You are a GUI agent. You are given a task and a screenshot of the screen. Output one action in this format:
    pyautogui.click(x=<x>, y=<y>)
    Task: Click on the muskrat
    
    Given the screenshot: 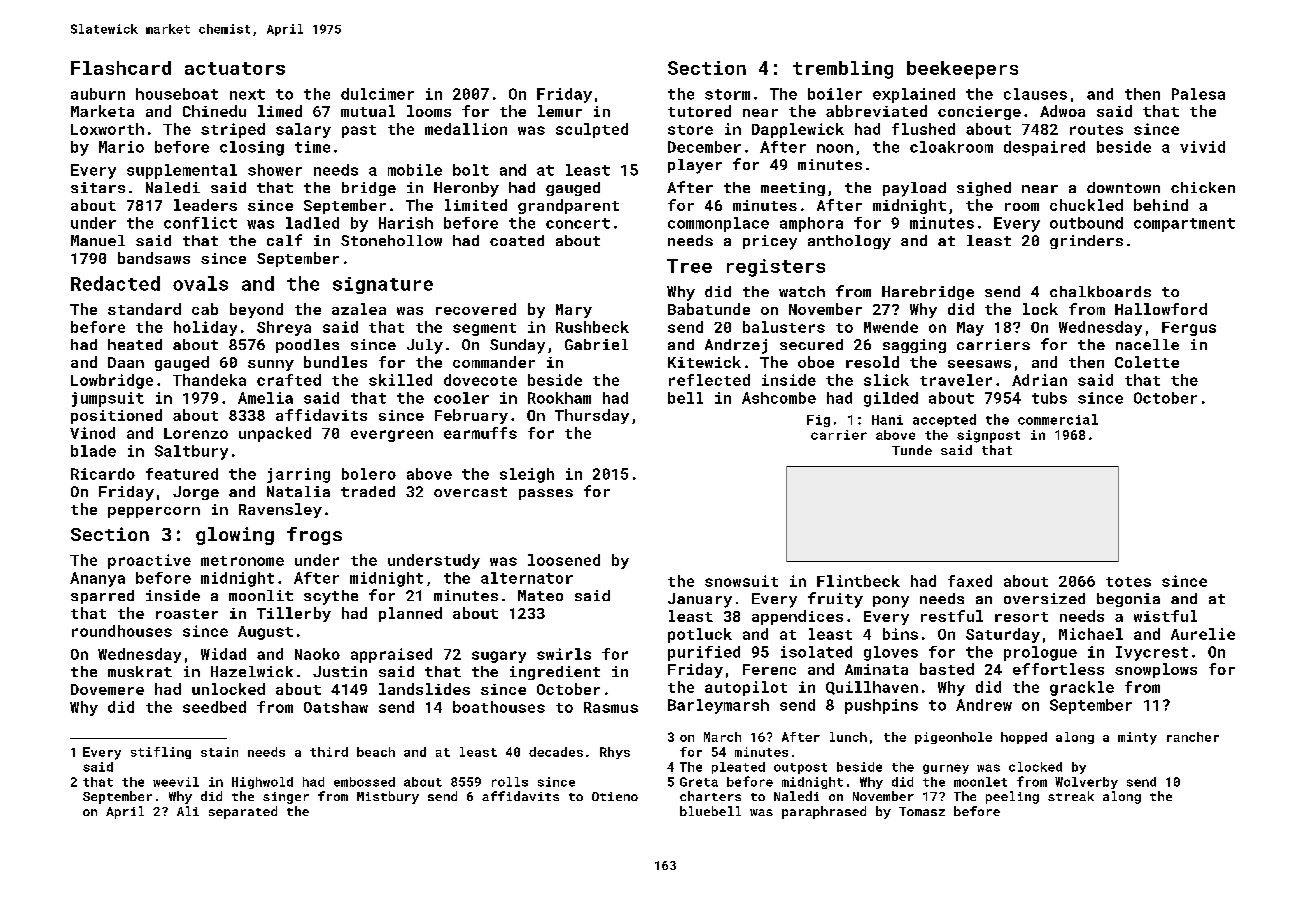 What is the action you would take?
    pyautogui.click(x=140, y=671)
